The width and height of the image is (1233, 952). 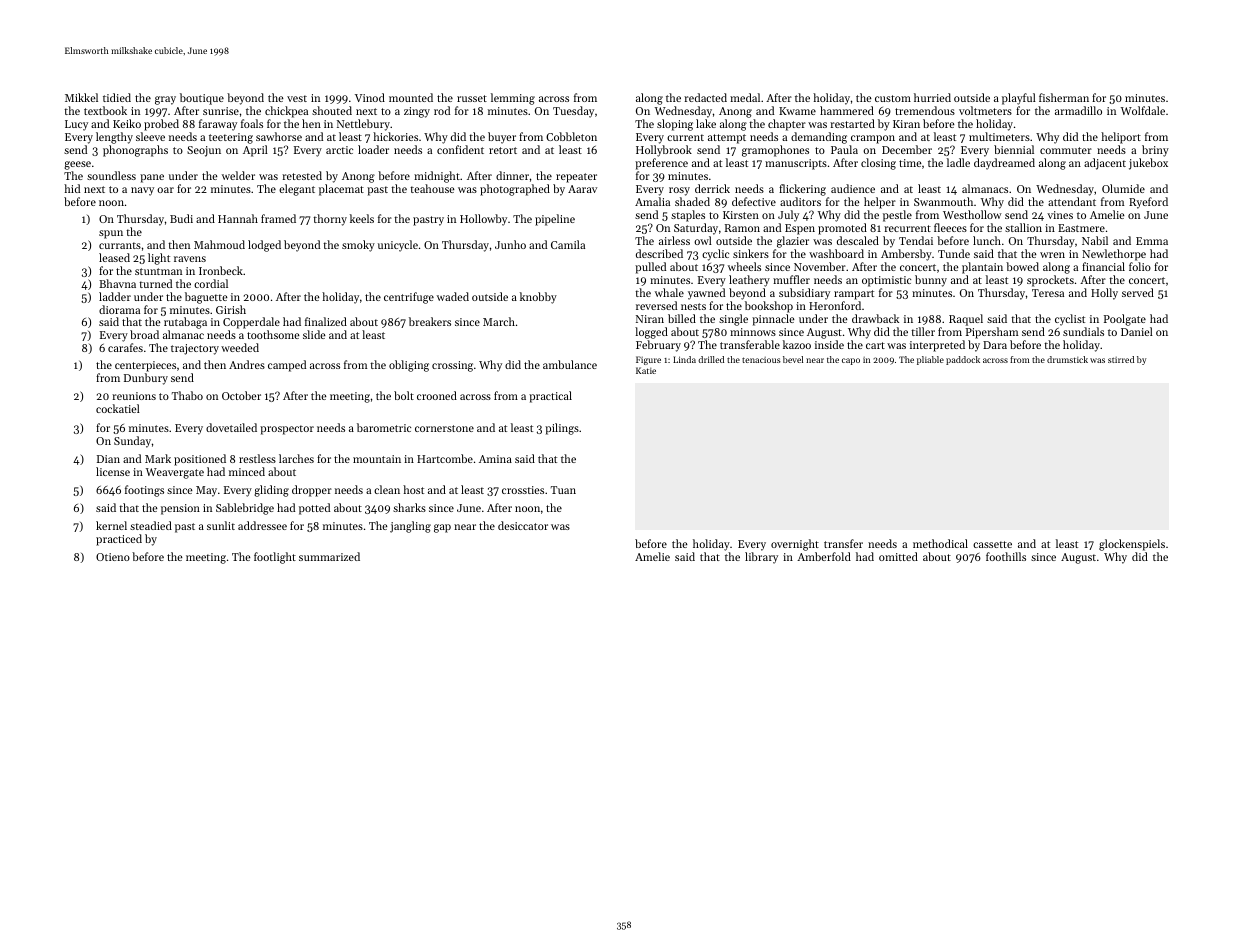 What do you see at coordinates (202, 99) in the image?
I see `boutique` at bounding box center [202, 99].
